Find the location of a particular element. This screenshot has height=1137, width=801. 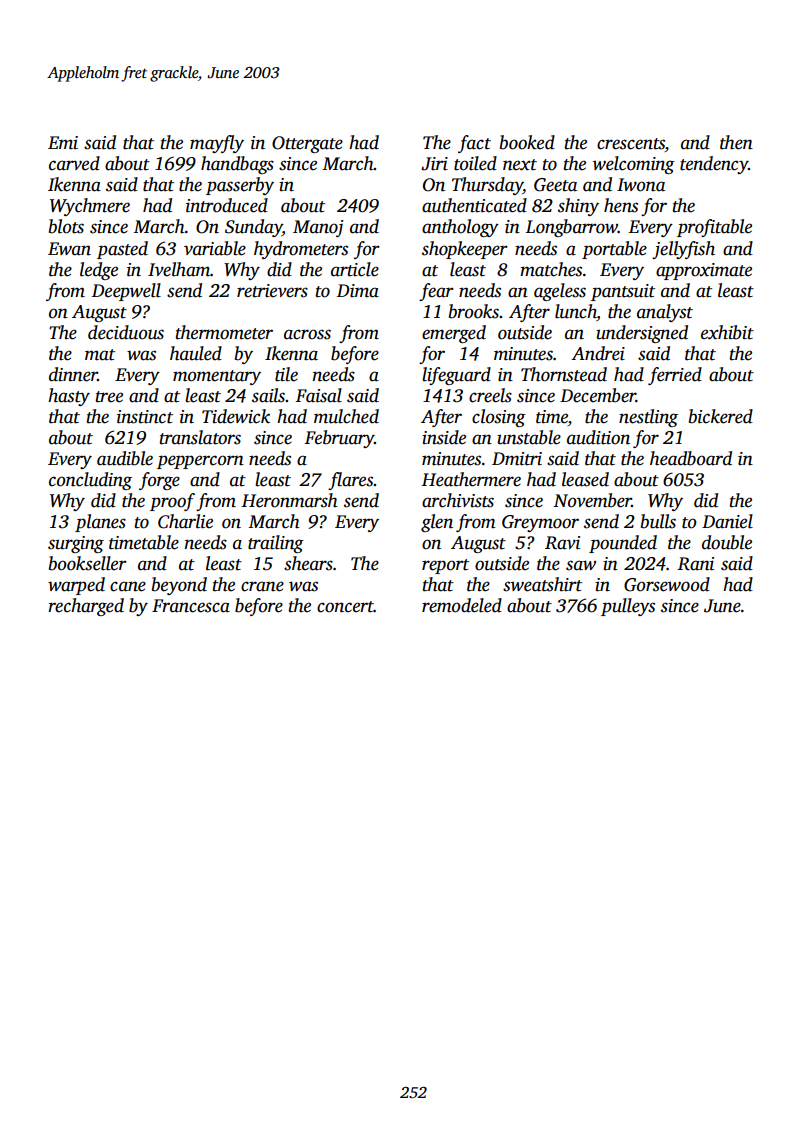

Ottergate is located at coordinates (307, 144).
